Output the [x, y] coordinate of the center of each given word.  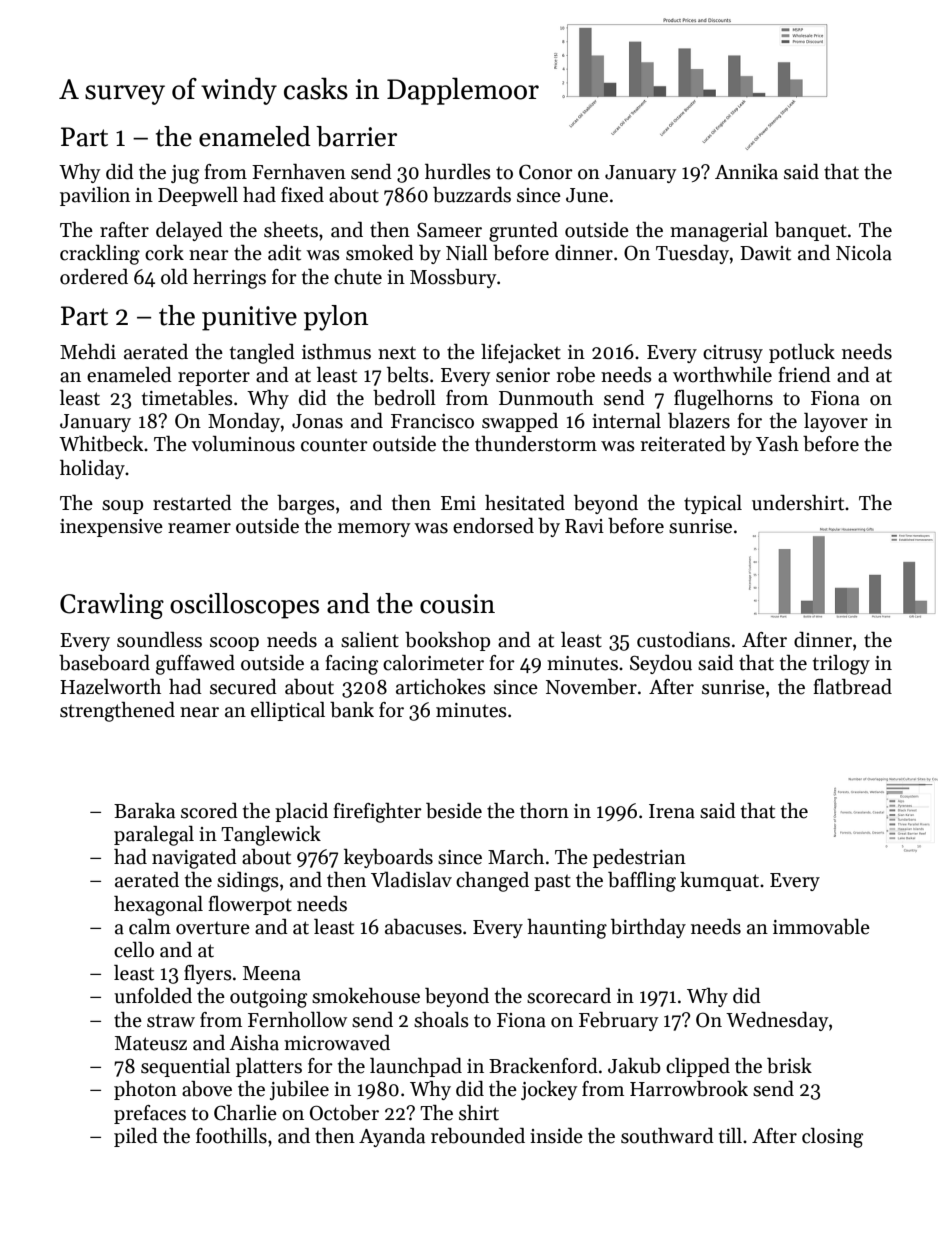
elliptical [288, 711]
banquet [811, 231]
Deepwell [198, 196]
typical [713, 504]
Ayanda [392, 1137]
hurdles [458, 172]
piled [136, 1137]
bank [352, 710]
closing [832, 1138]
